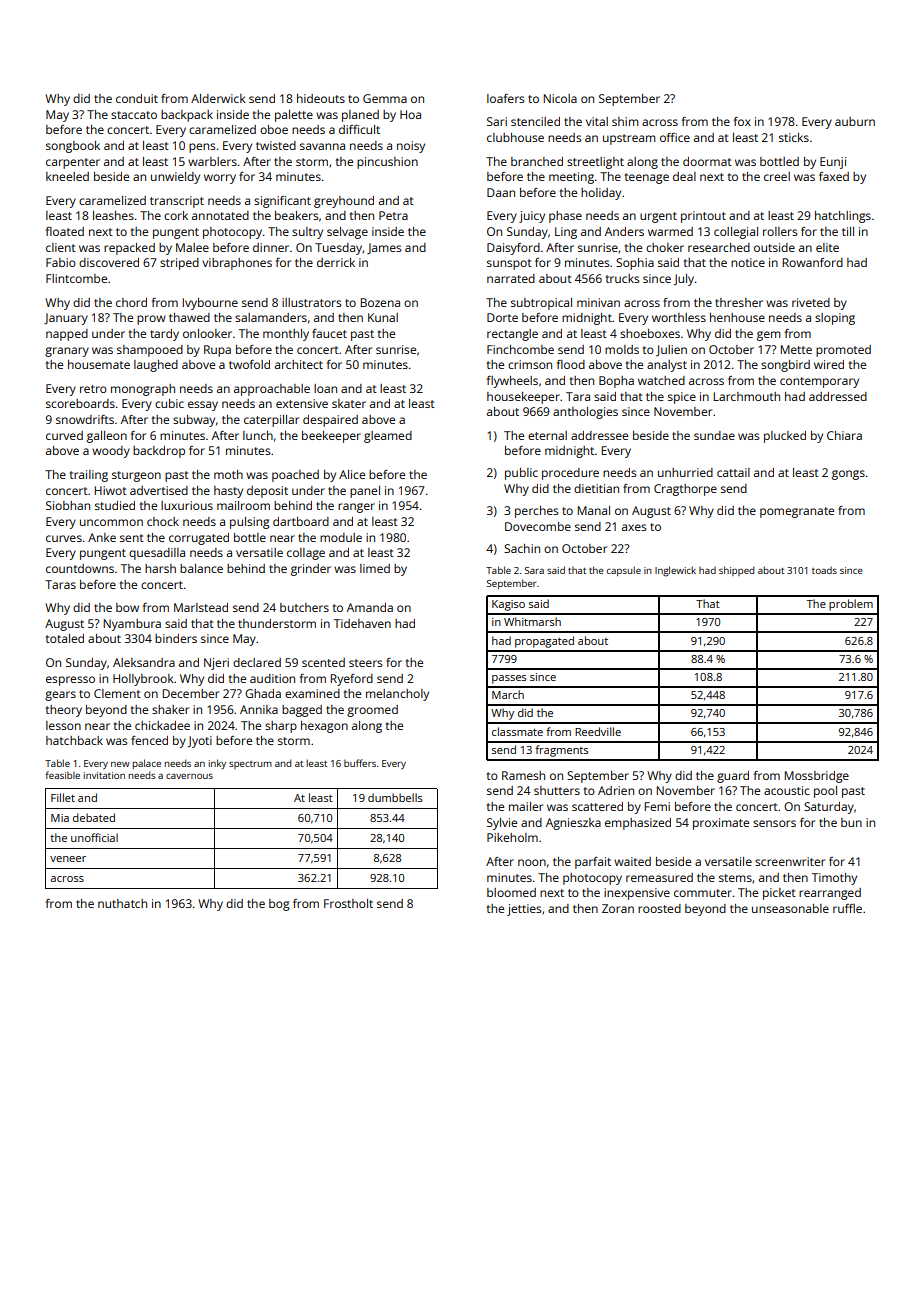  I want to click on unwieldy, so click(175, 178).
